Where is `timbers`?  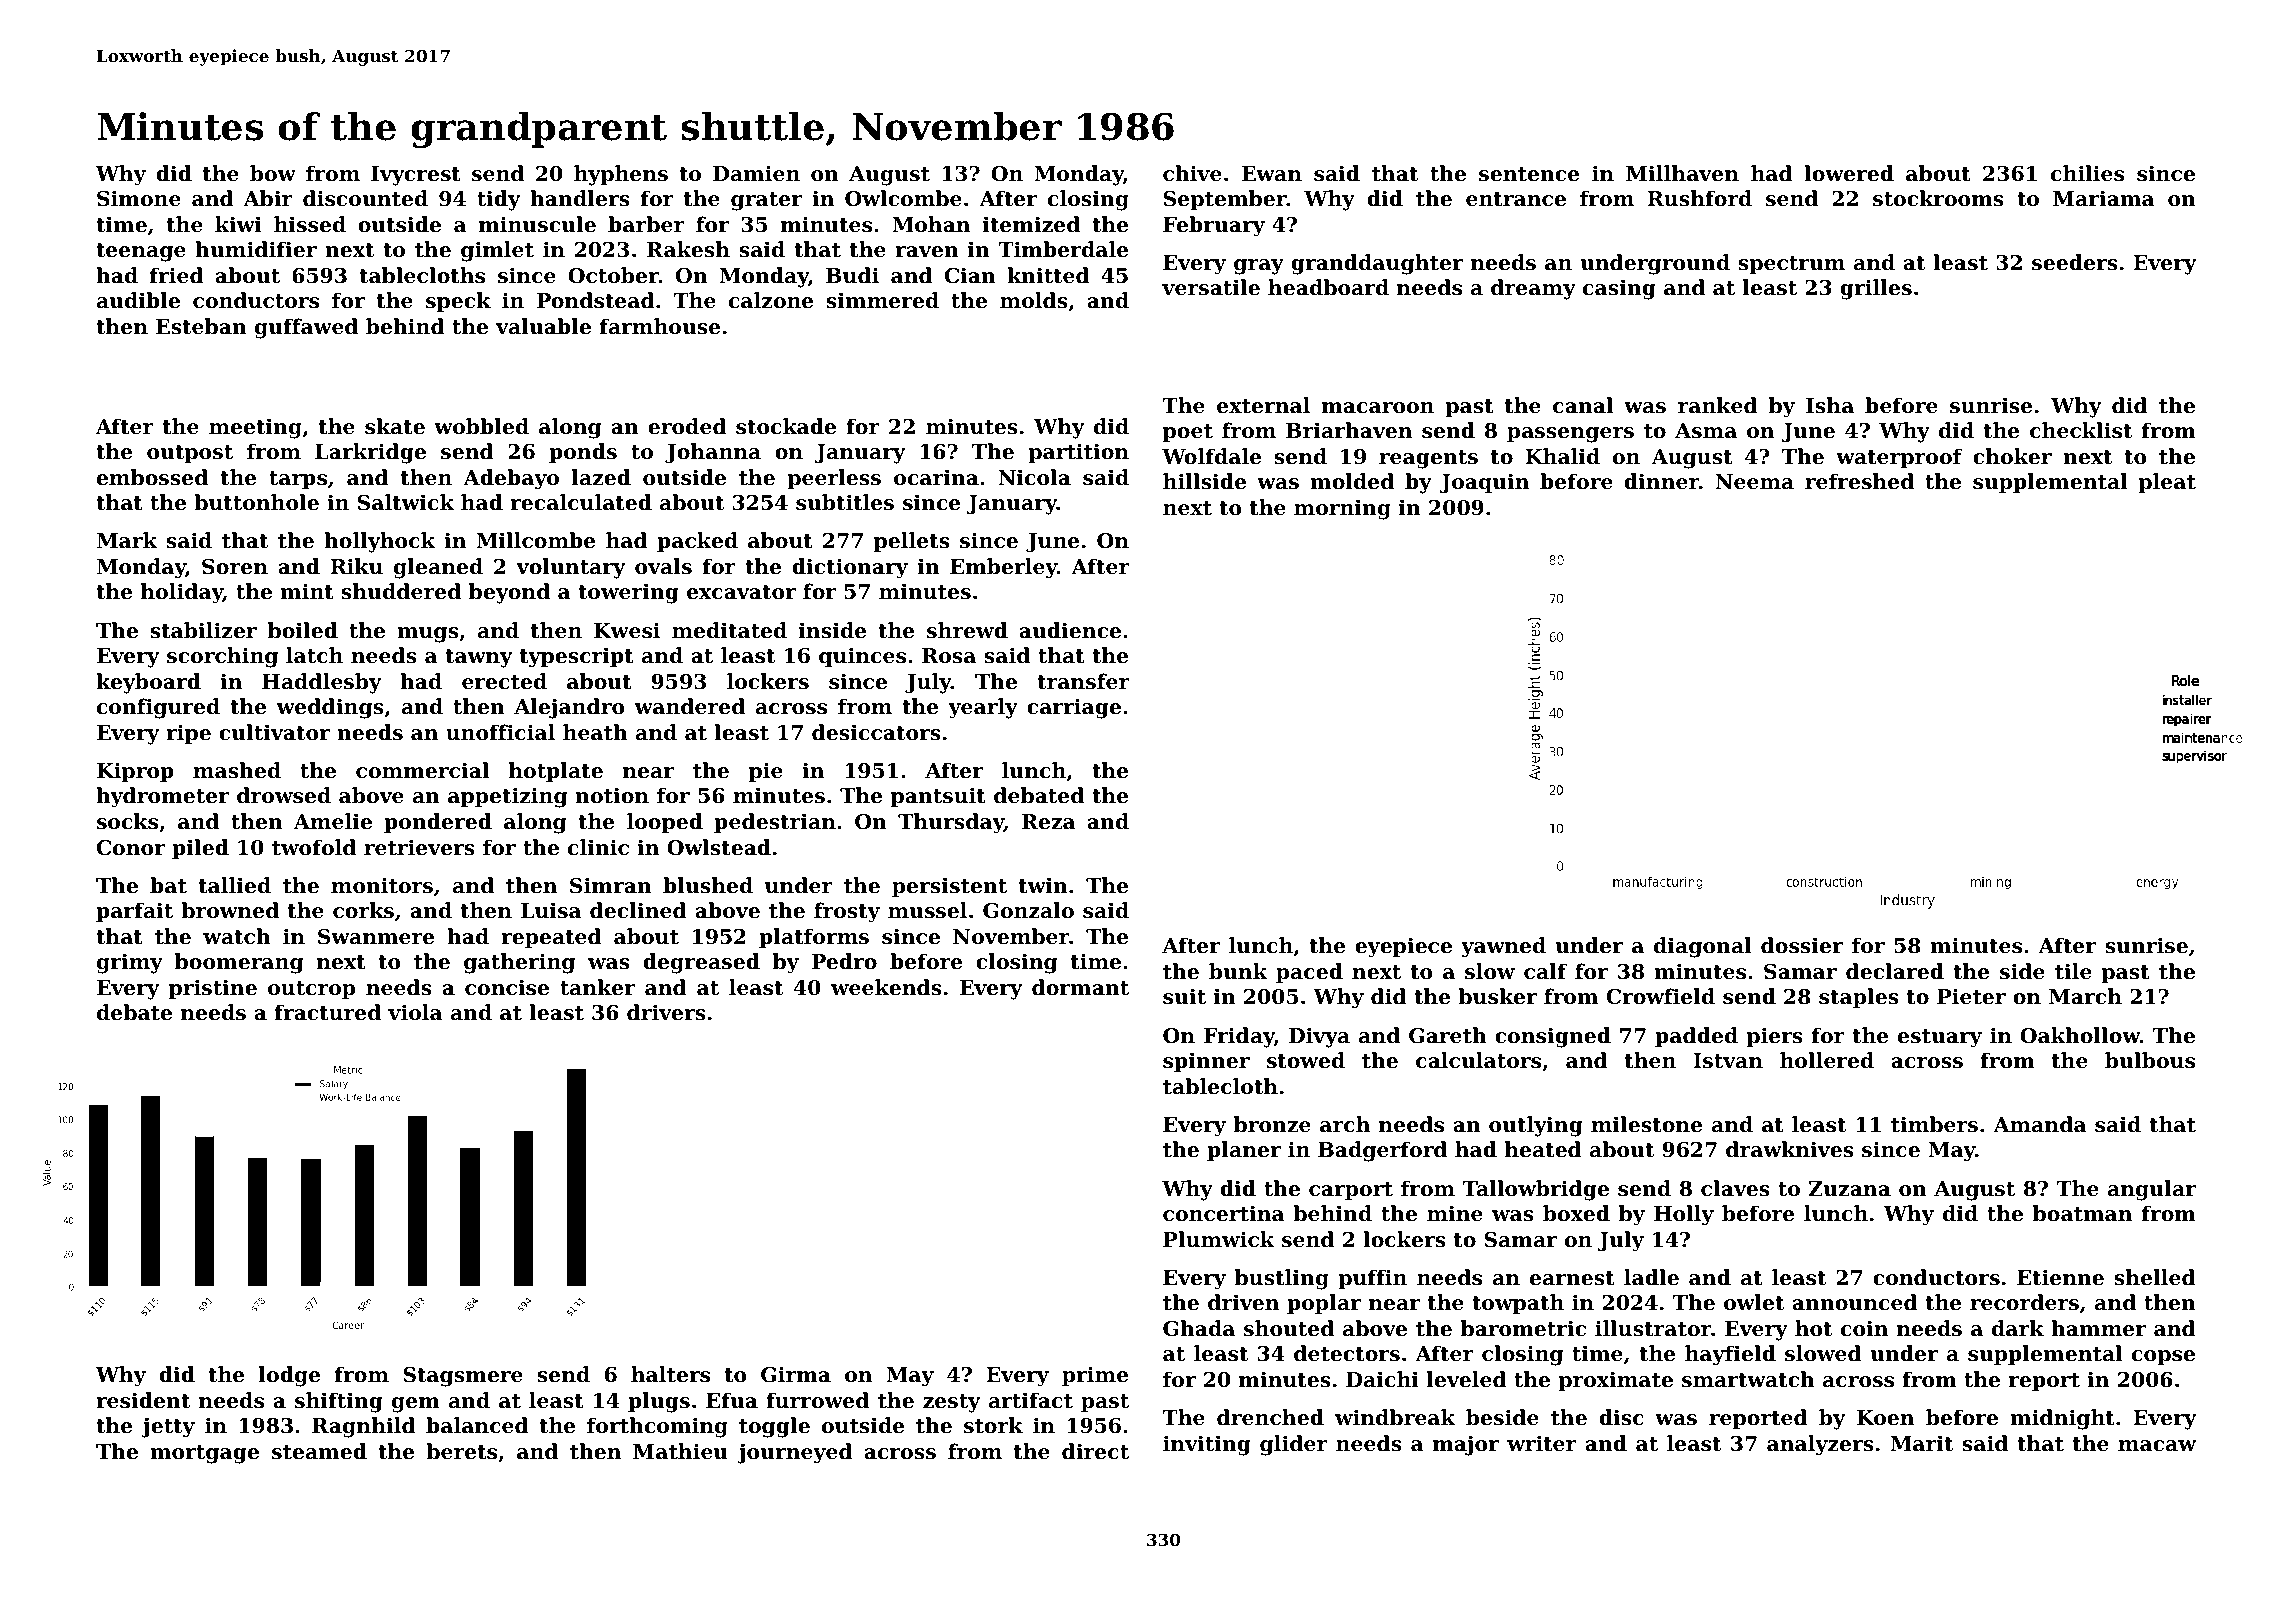 timbers is located at coordinates (1934, 1124).
